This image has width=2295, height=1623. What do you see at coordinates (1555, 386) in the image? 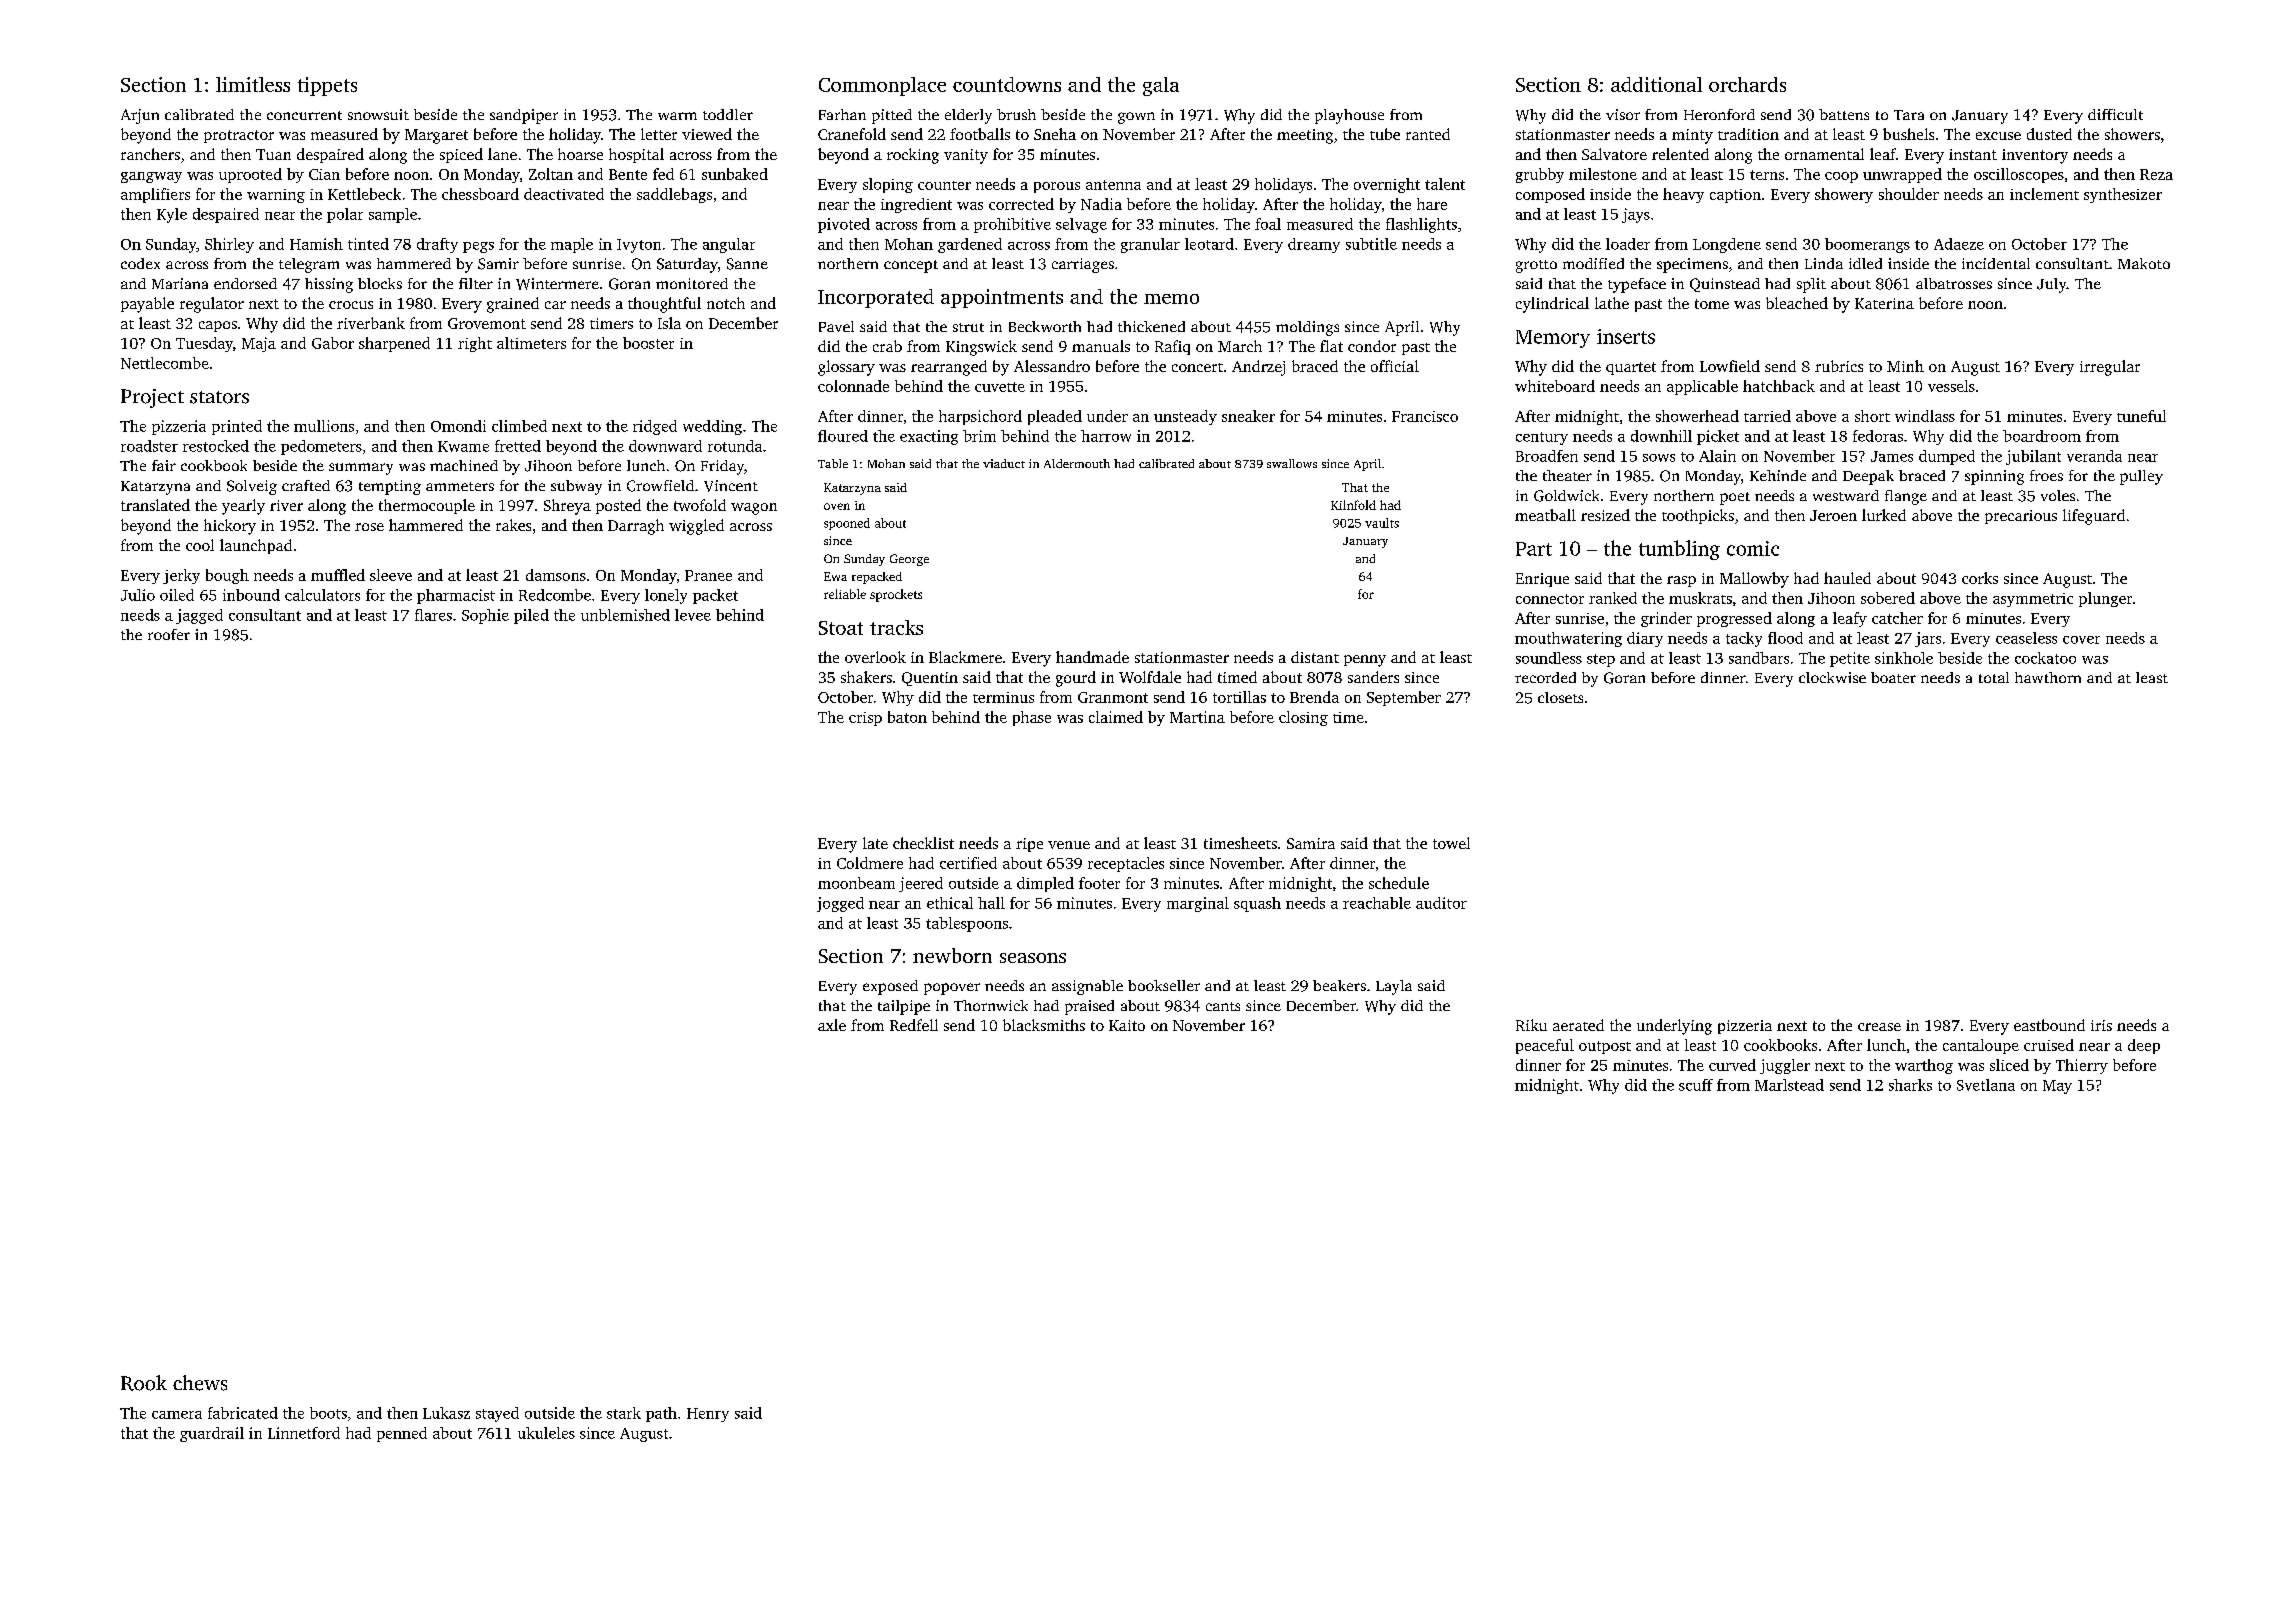
I see `whiteboard` at bounding box center [1555, 386].
